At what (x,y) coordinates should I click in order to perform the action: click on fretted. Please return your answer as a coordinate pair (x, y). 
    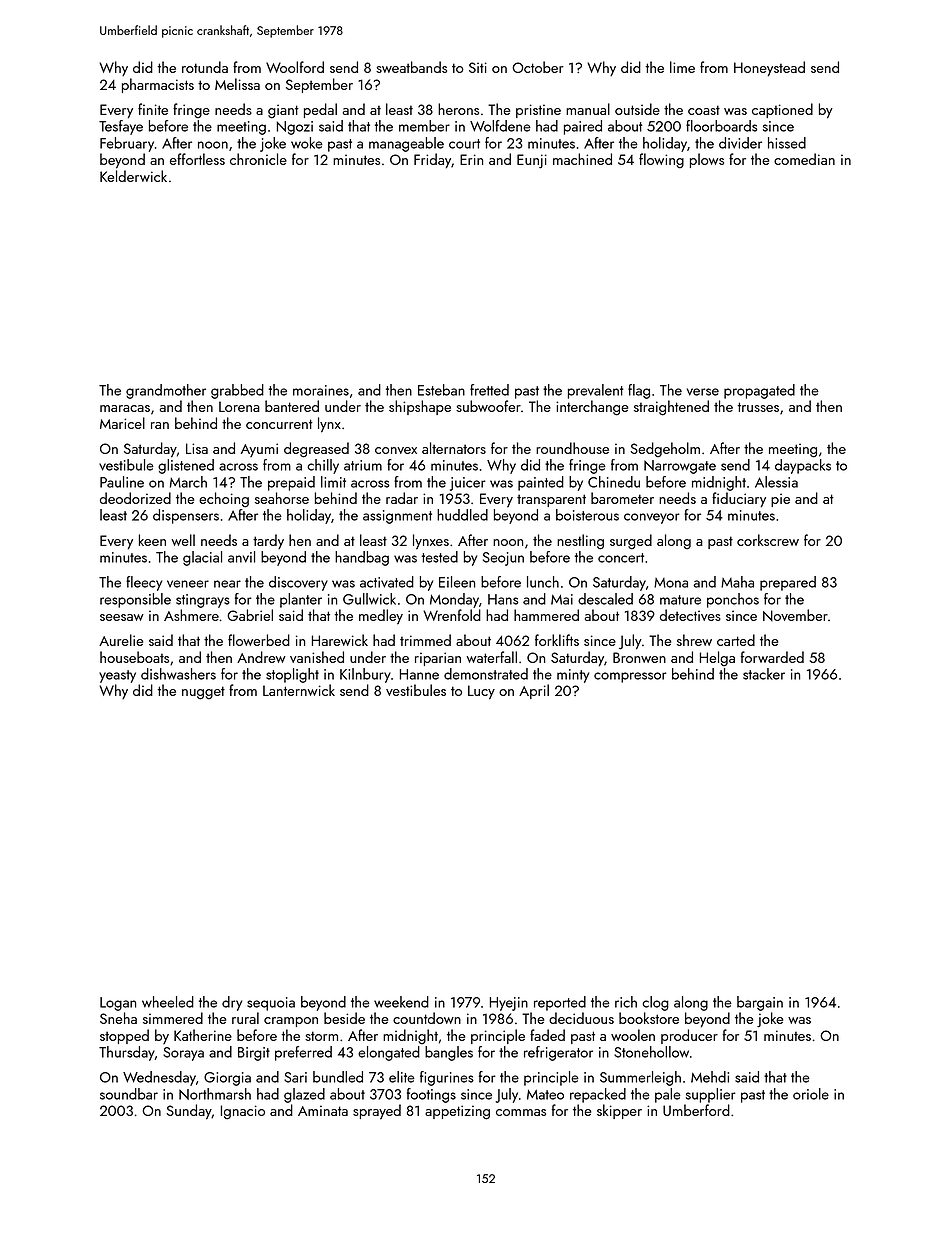
    Looking at the image, I should click on (489, 390).
